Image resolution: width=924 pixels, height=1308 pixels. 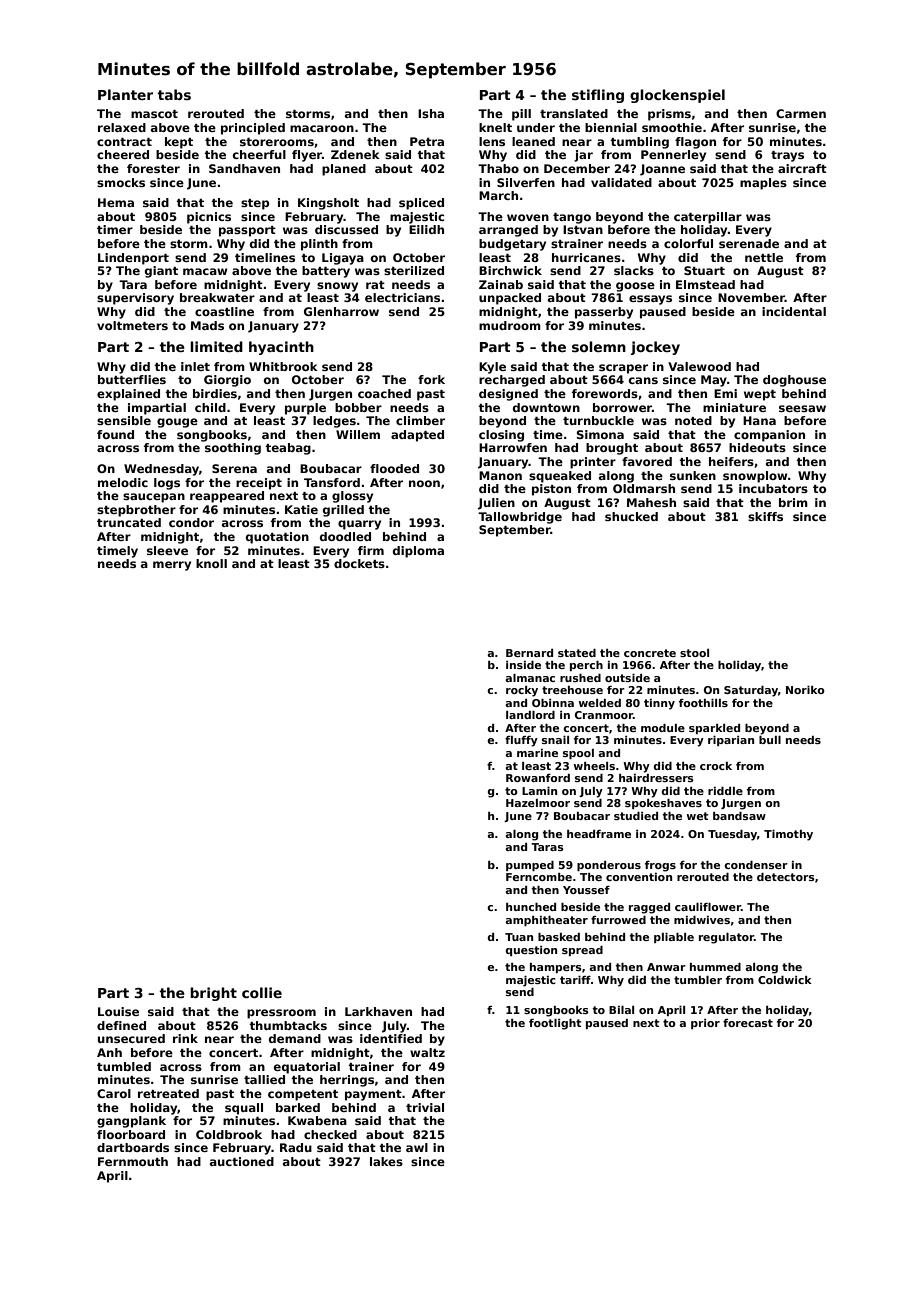 What do you see at coordinates (359, 525) in the image?
I see `quarry` at bounding box center [359, 525].
